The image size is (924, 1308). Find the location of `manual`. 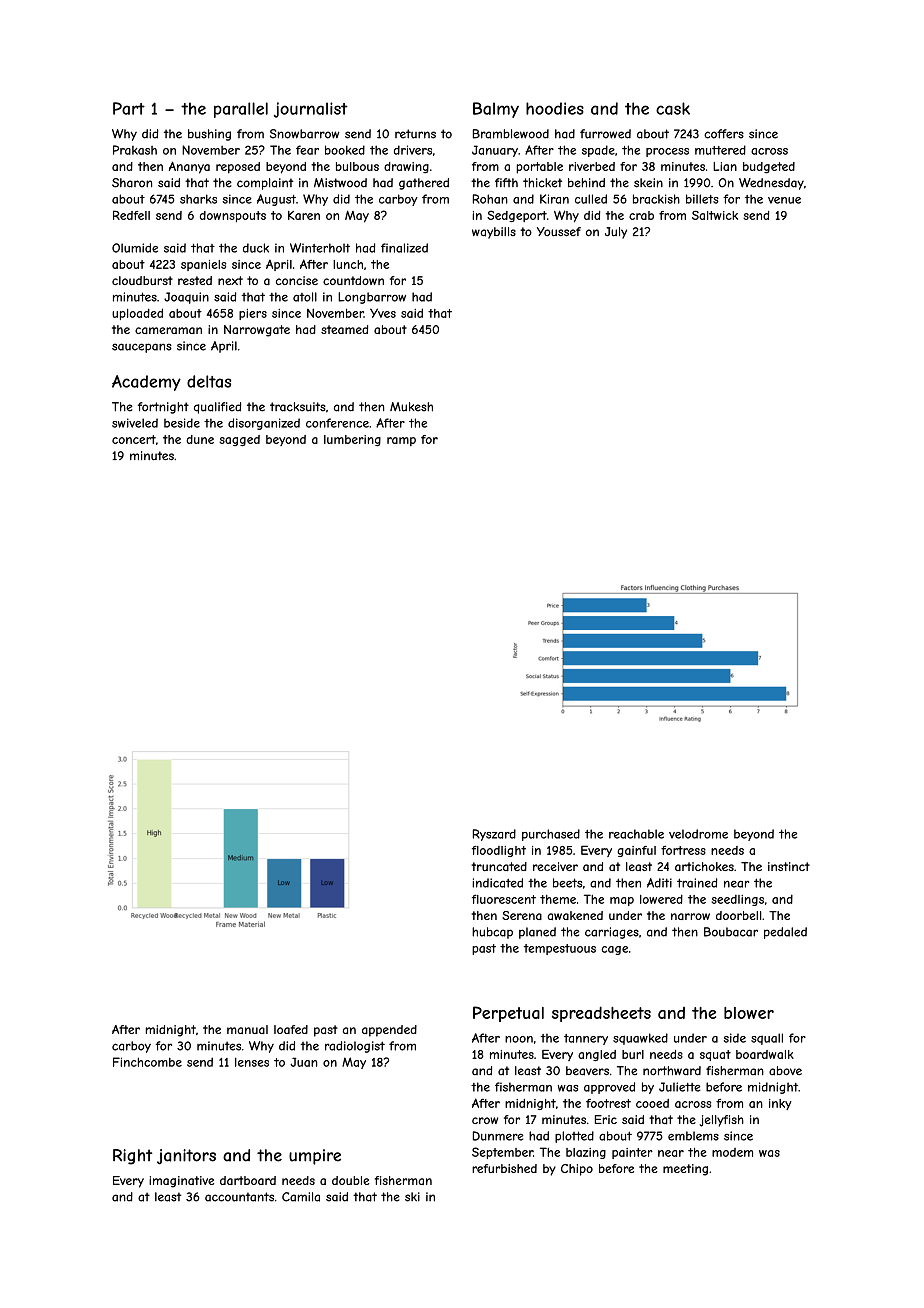

manual is located at coordinates (247, 1029).
